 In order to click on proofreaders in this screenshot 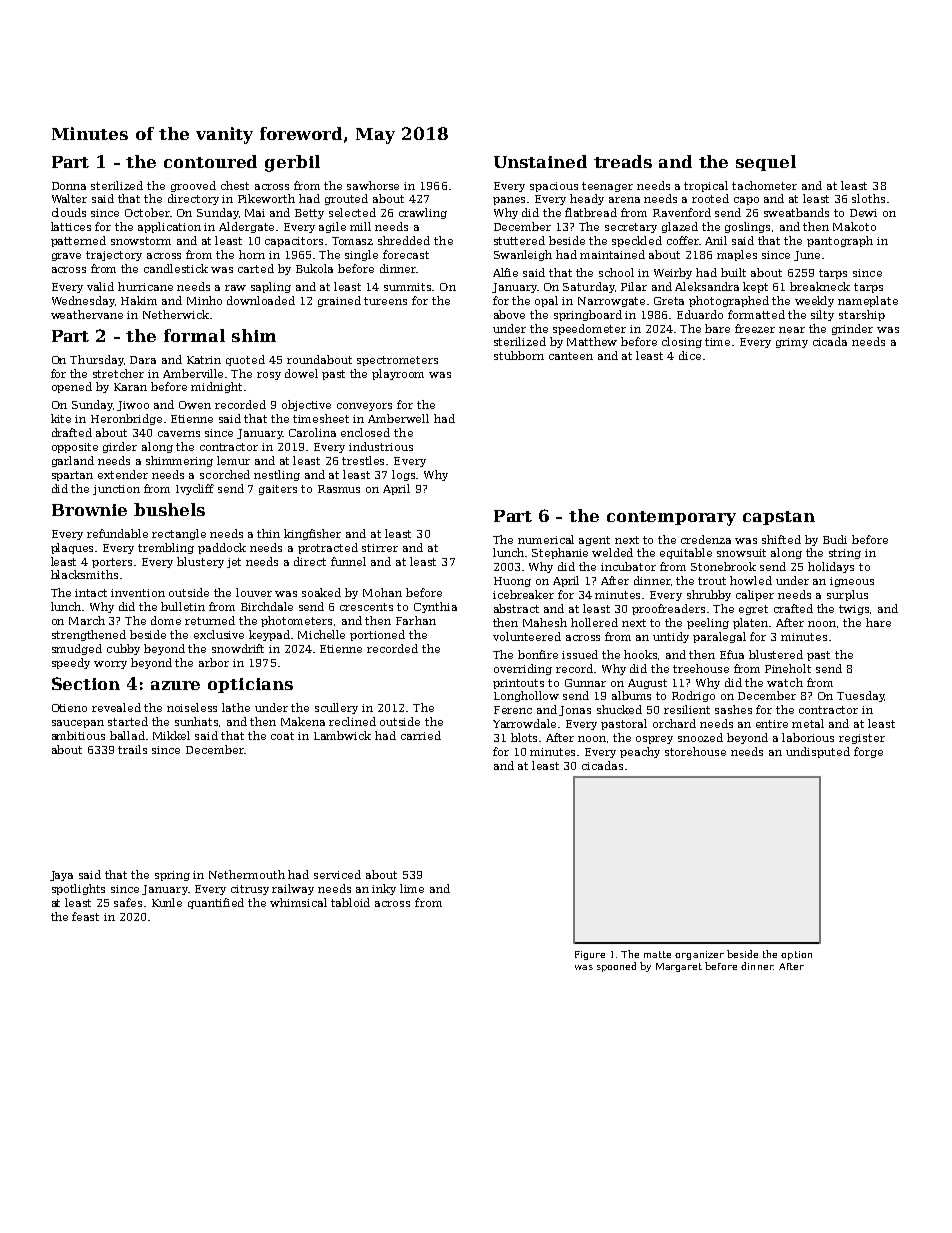, I will do `click(668, 609)`.
